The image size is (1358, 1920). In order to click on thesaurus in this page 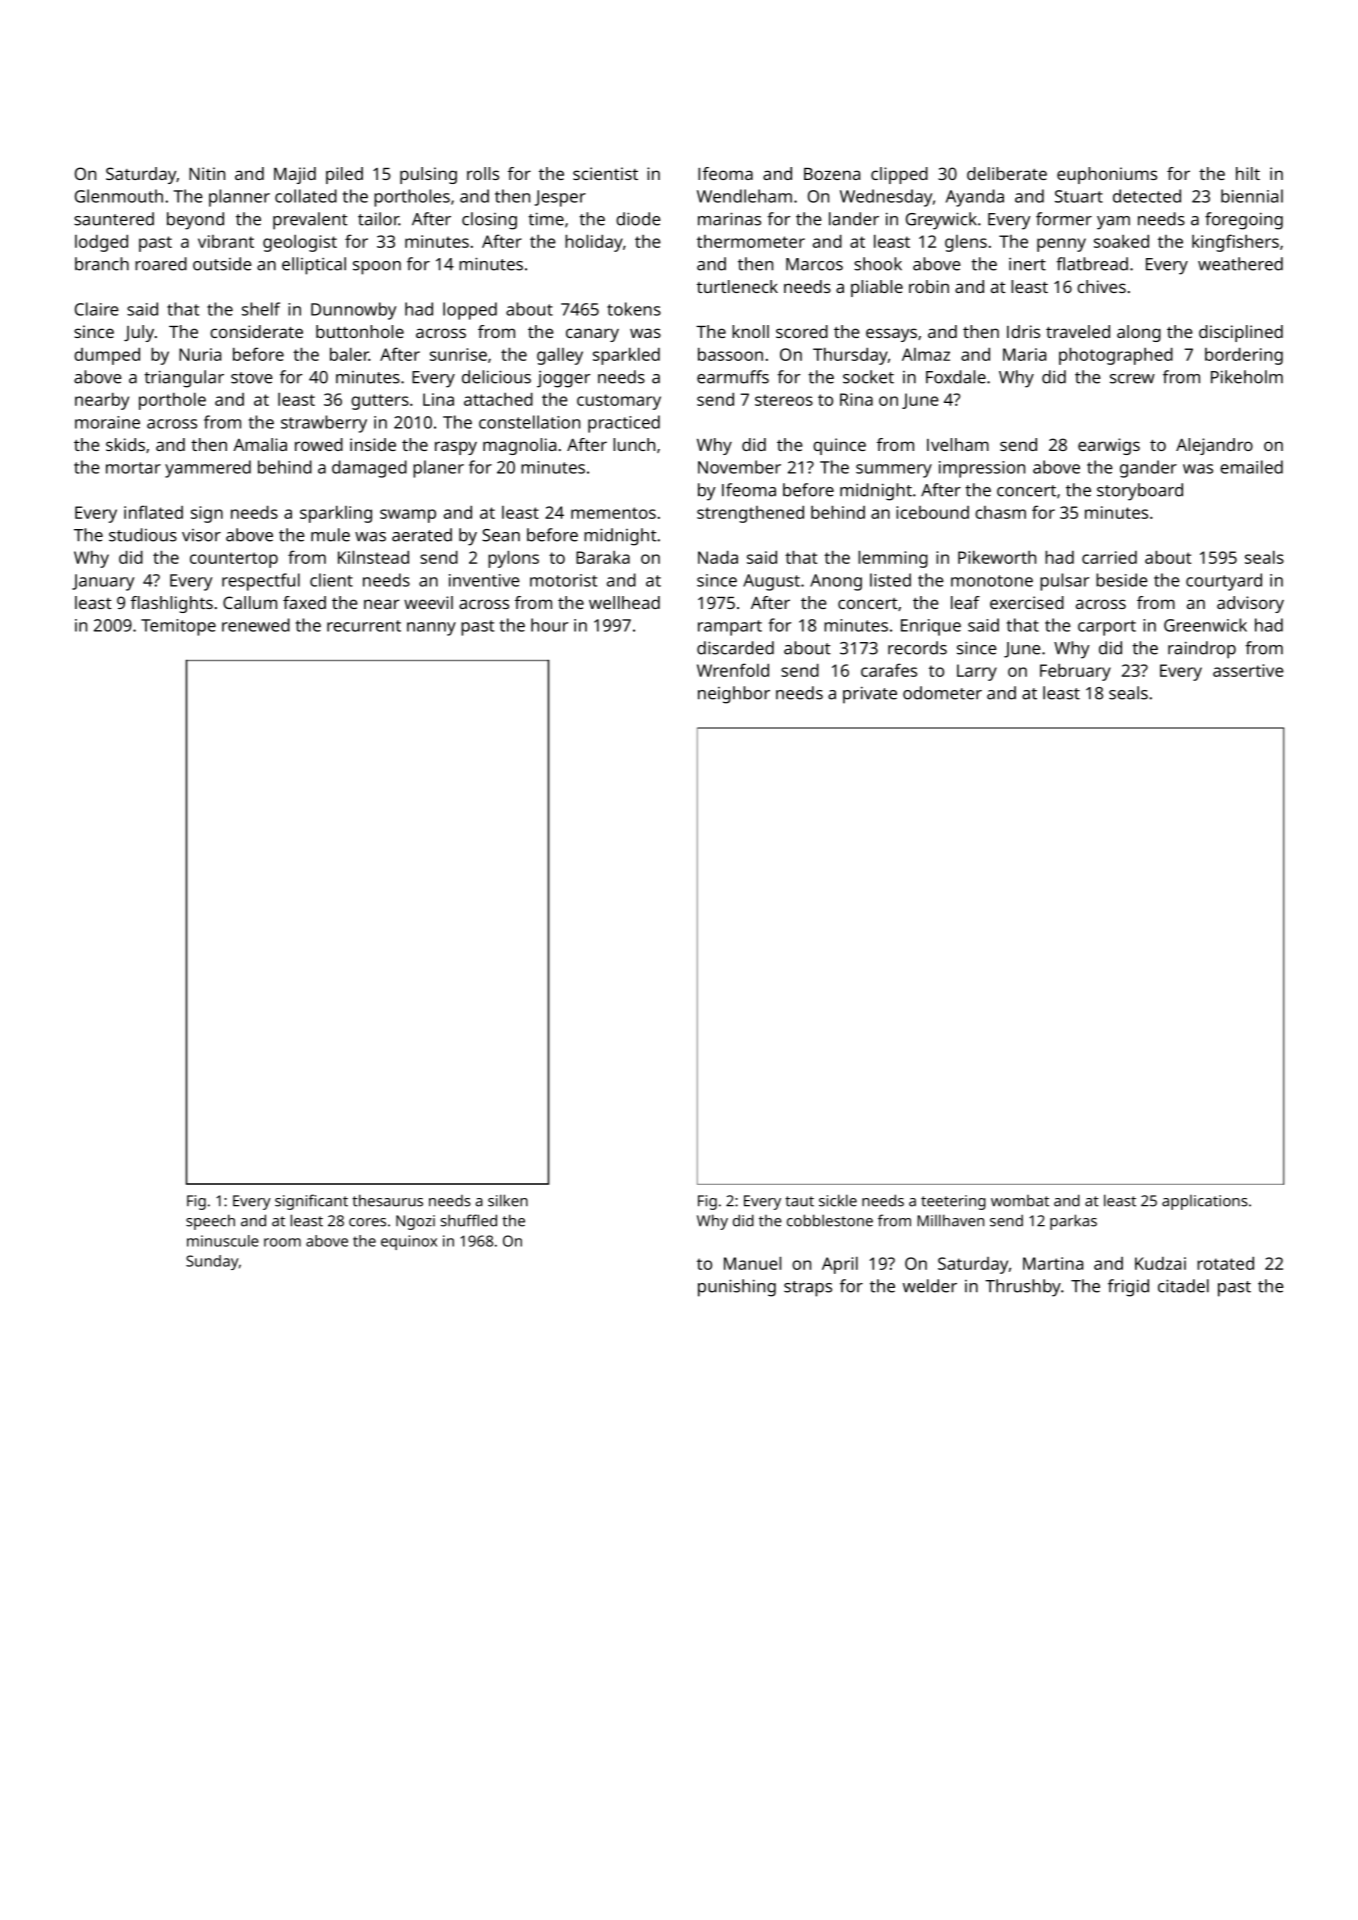, I will do `click(387, 1200)`.
